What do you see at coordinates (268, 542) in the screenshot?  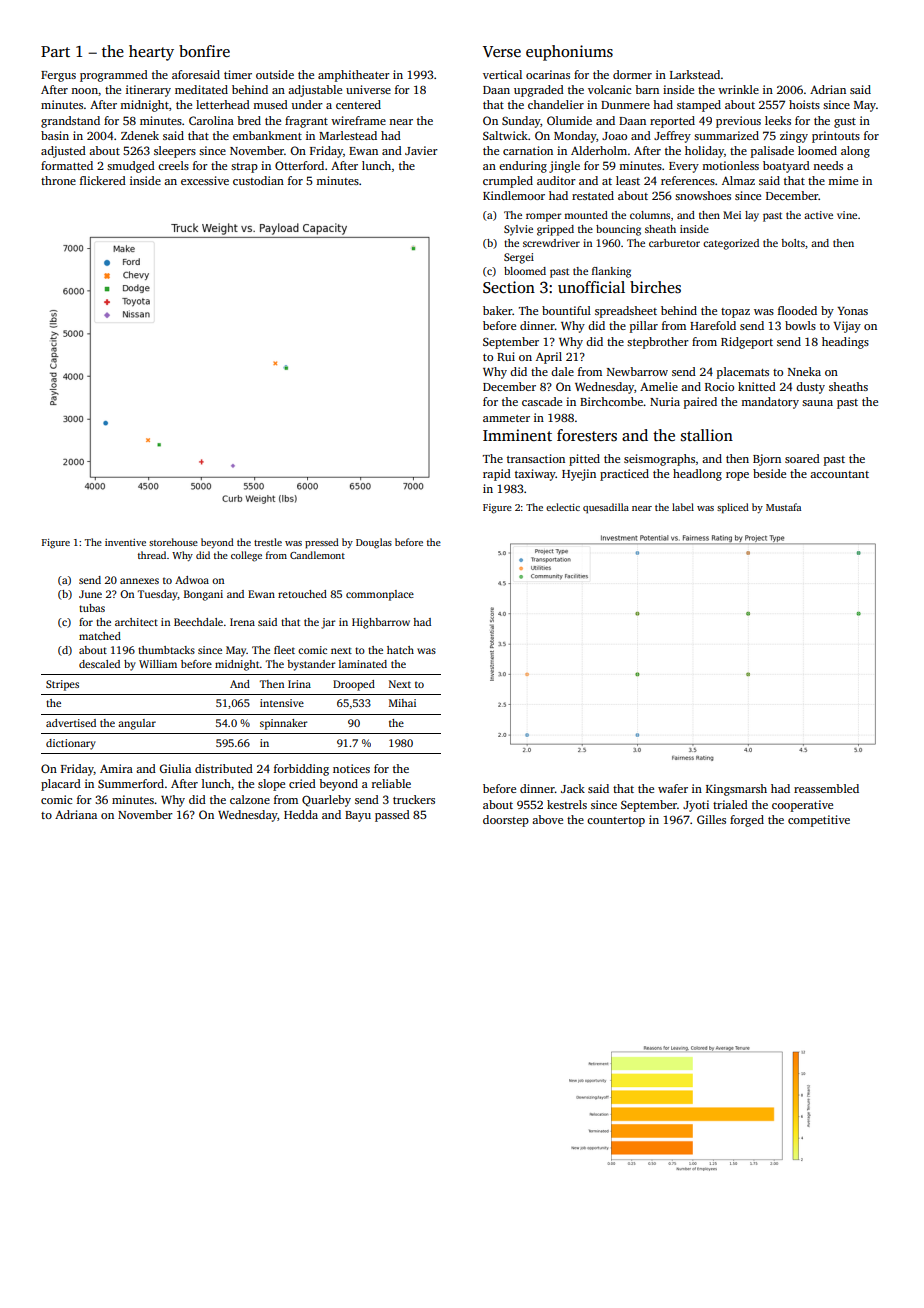 I see `trestle` at bounding box center [268, 542].
